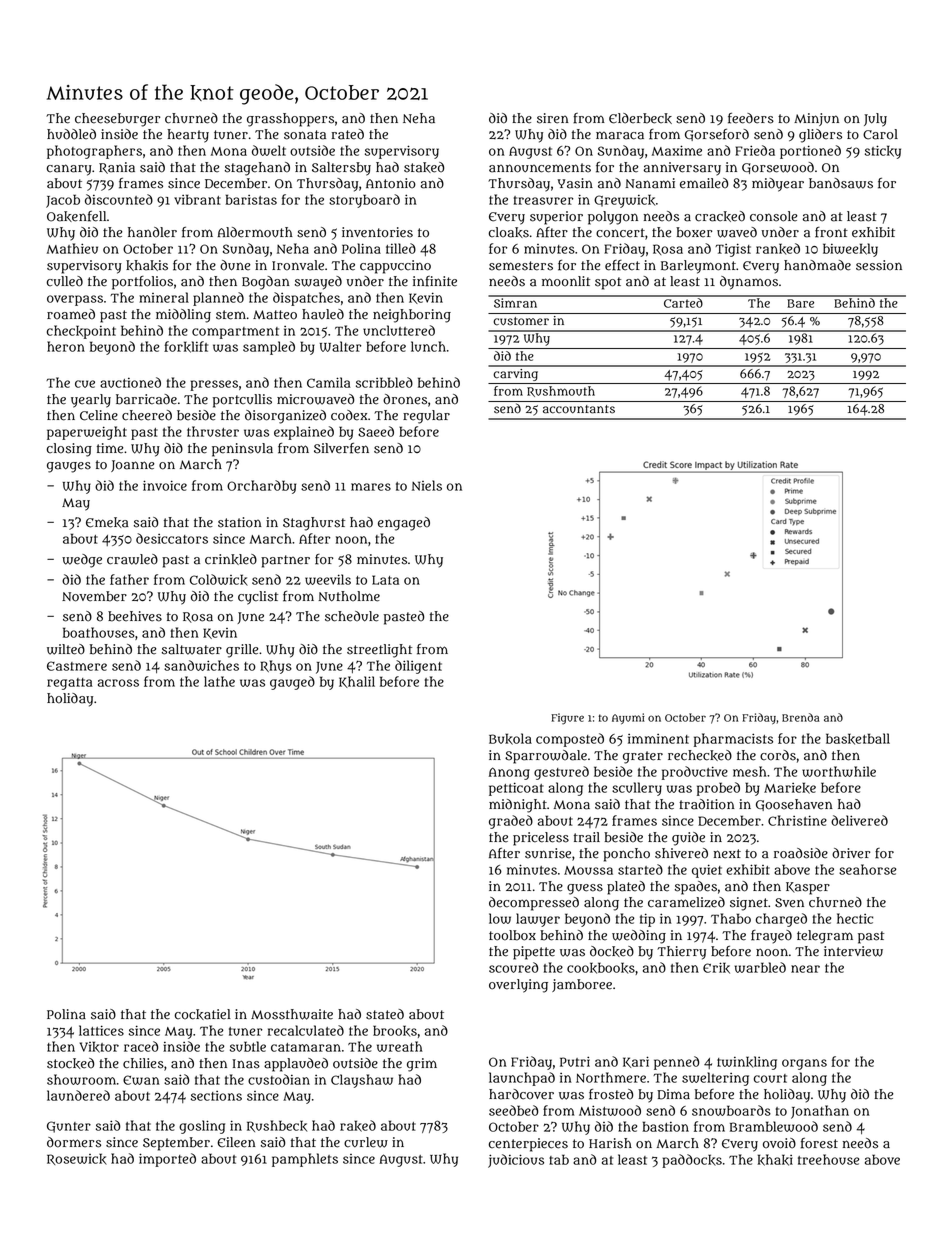 This document has width=952, height=1233. What do you see at coordinates (69, 1127) in the document?
I see `Gunter` at bounding box center [69, 1127].
